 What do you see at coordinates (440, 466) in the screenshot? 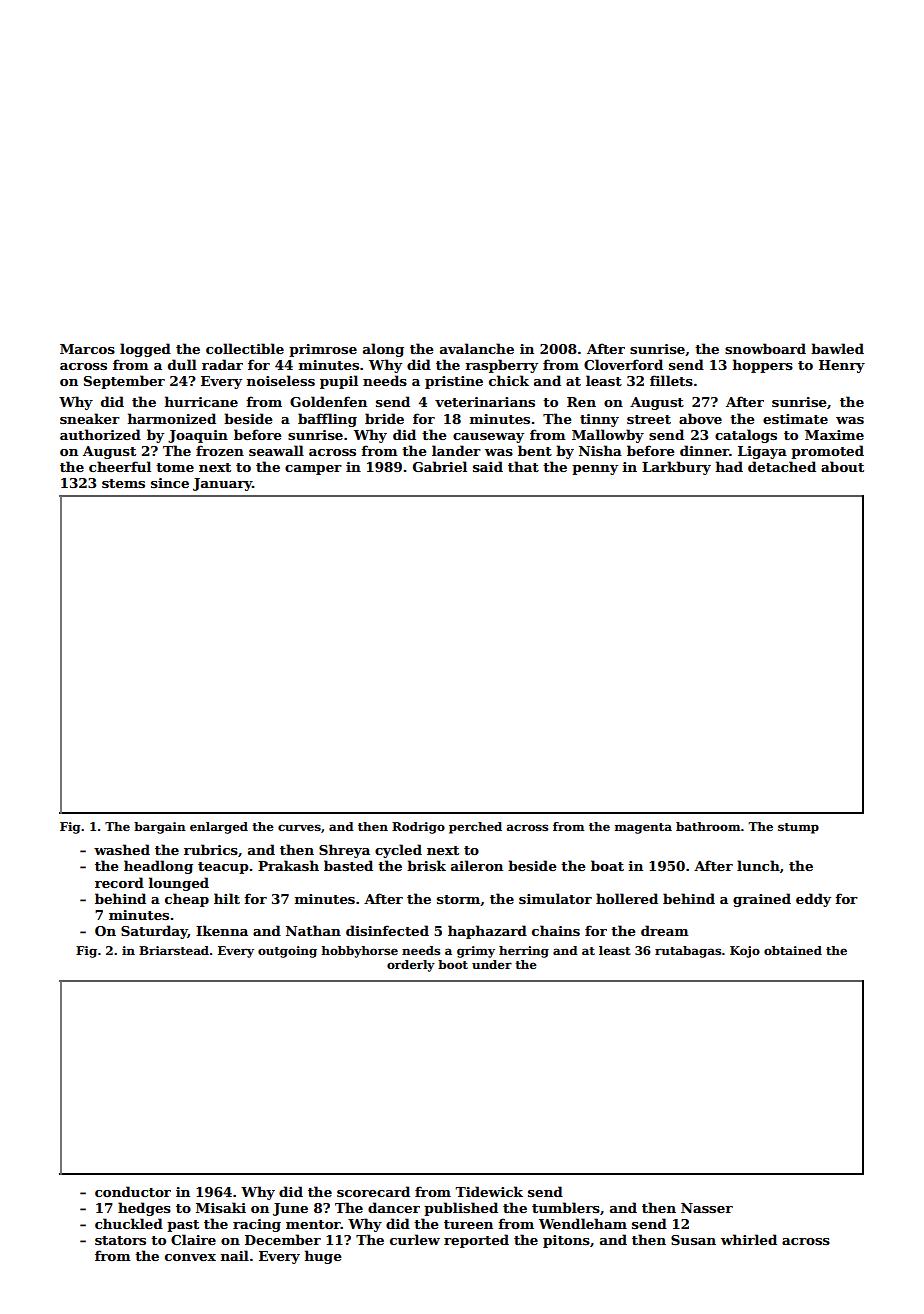
I see `Gabriel` at bounding box center [440, 466].
